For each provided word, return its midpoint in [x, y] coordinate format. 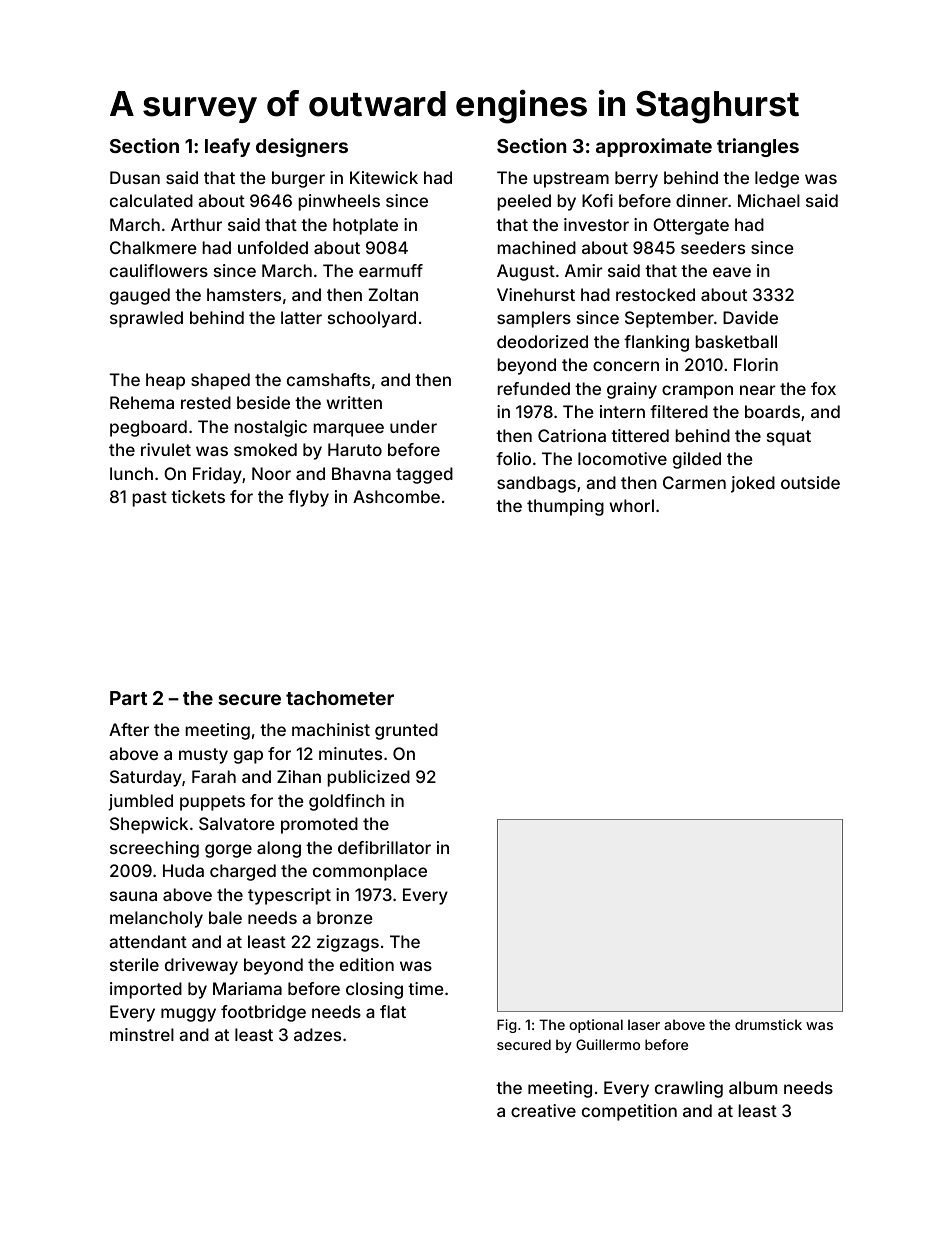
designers [302, 147]
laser [644, 1024]
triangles [758, 147]
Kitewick [384, 177]
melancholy [156, 919]
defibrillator [384, 847]
